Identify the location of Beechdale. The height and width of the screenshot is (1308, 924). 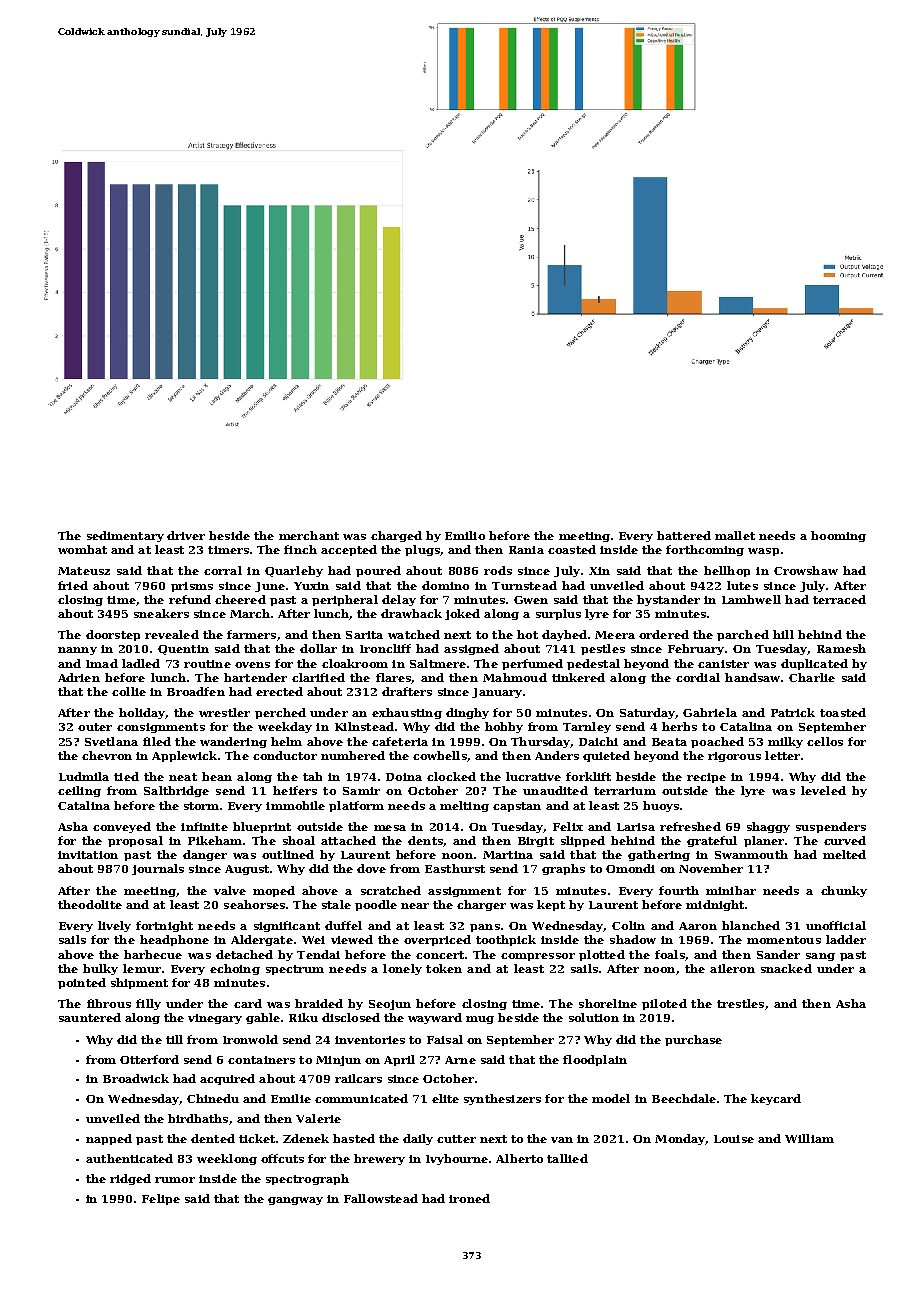
(684, 1098).
